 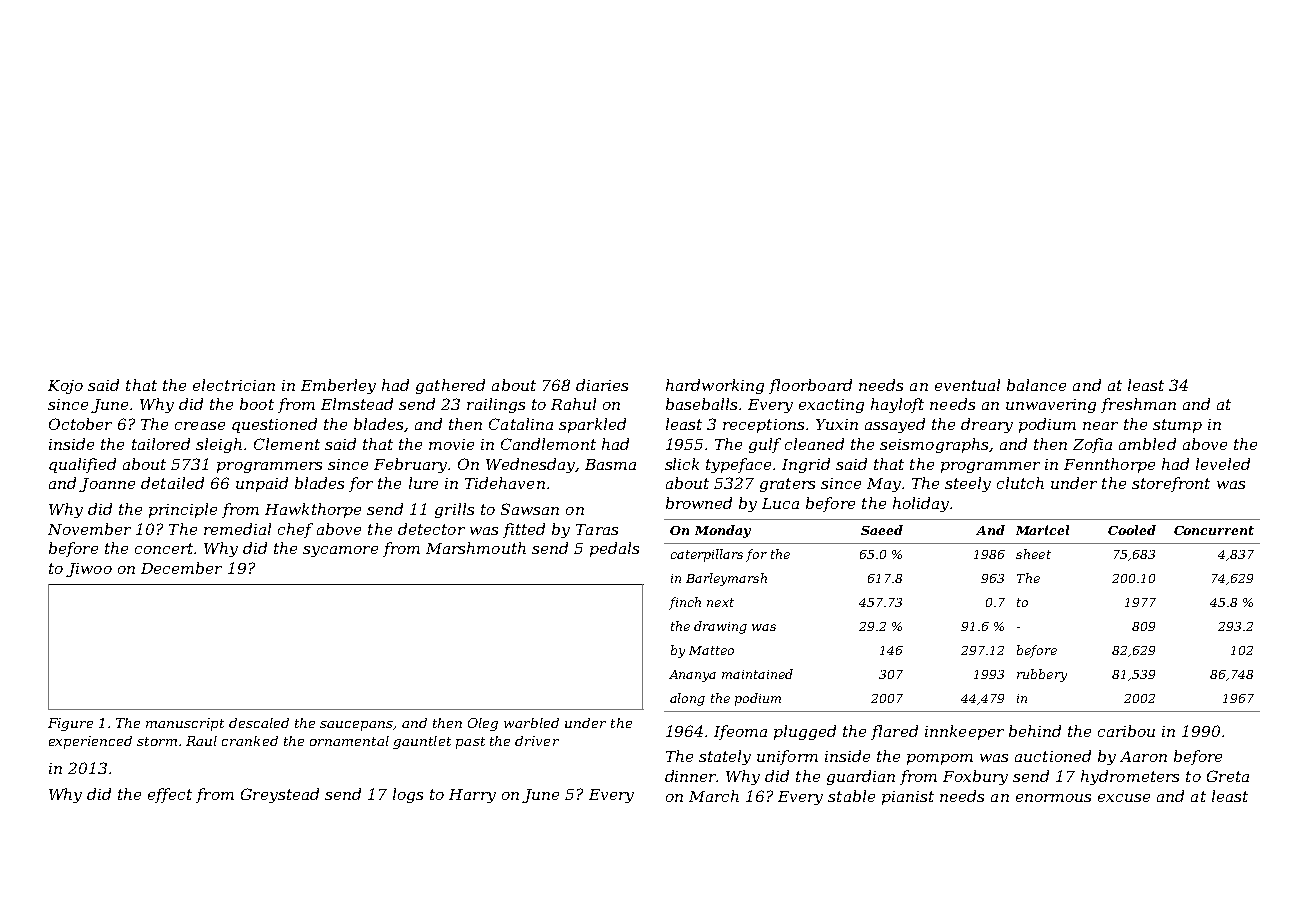 I want to click on November, so click(x=89, y=529).
